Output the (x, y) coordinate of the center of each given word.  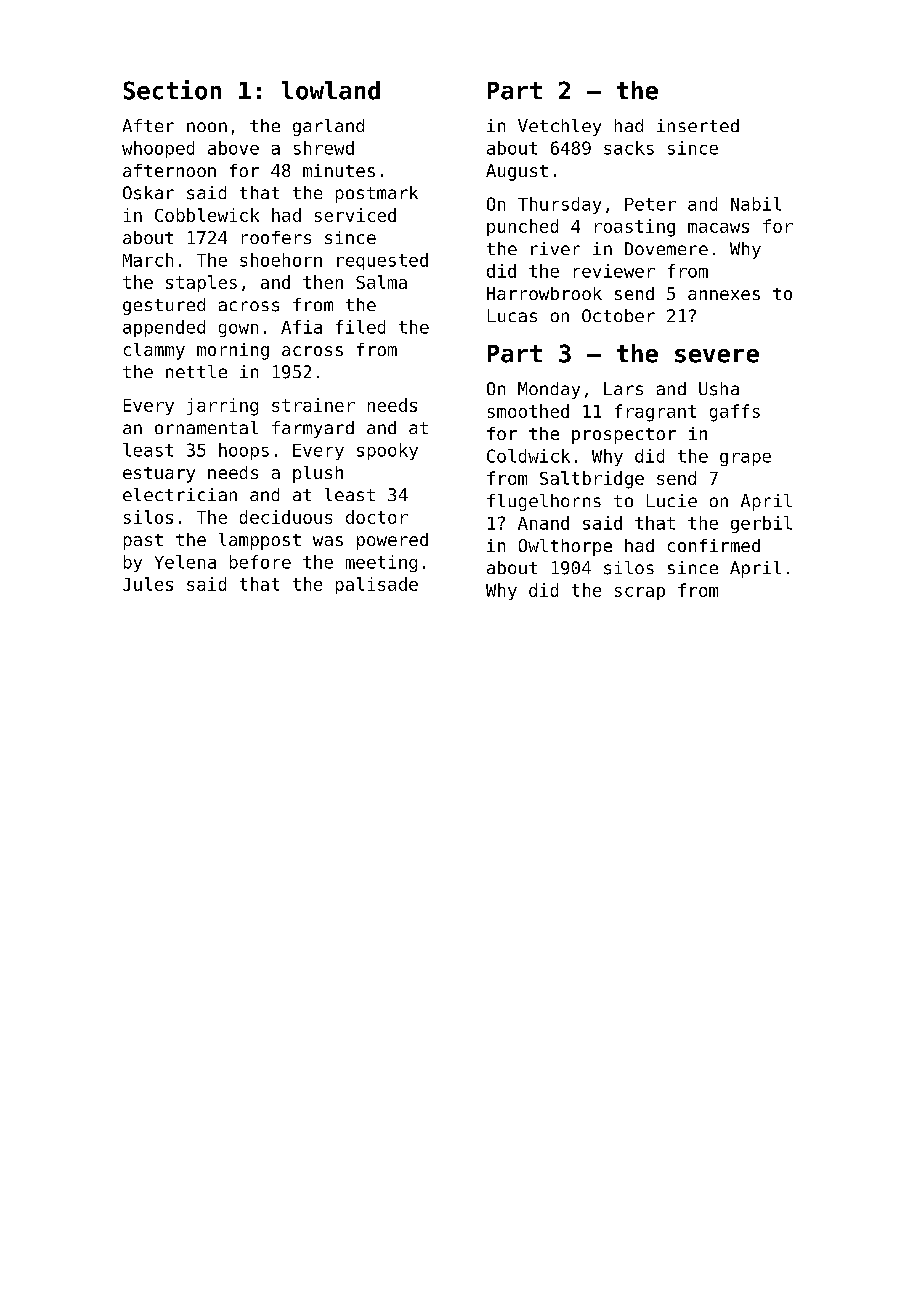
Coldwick (528, 456)
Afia (301, 327)
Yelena (185, 562)
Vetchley (559, 127)
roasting (635, 228)
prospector (624, 436)
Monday (549, 390)
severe (717, 356)
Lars (623, 388)
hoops (244, 451)
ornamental (206, 427)
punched (522, 227)
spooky (387, 451)
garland (328, 127)
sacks (629, 148)
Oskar (148, 193)
